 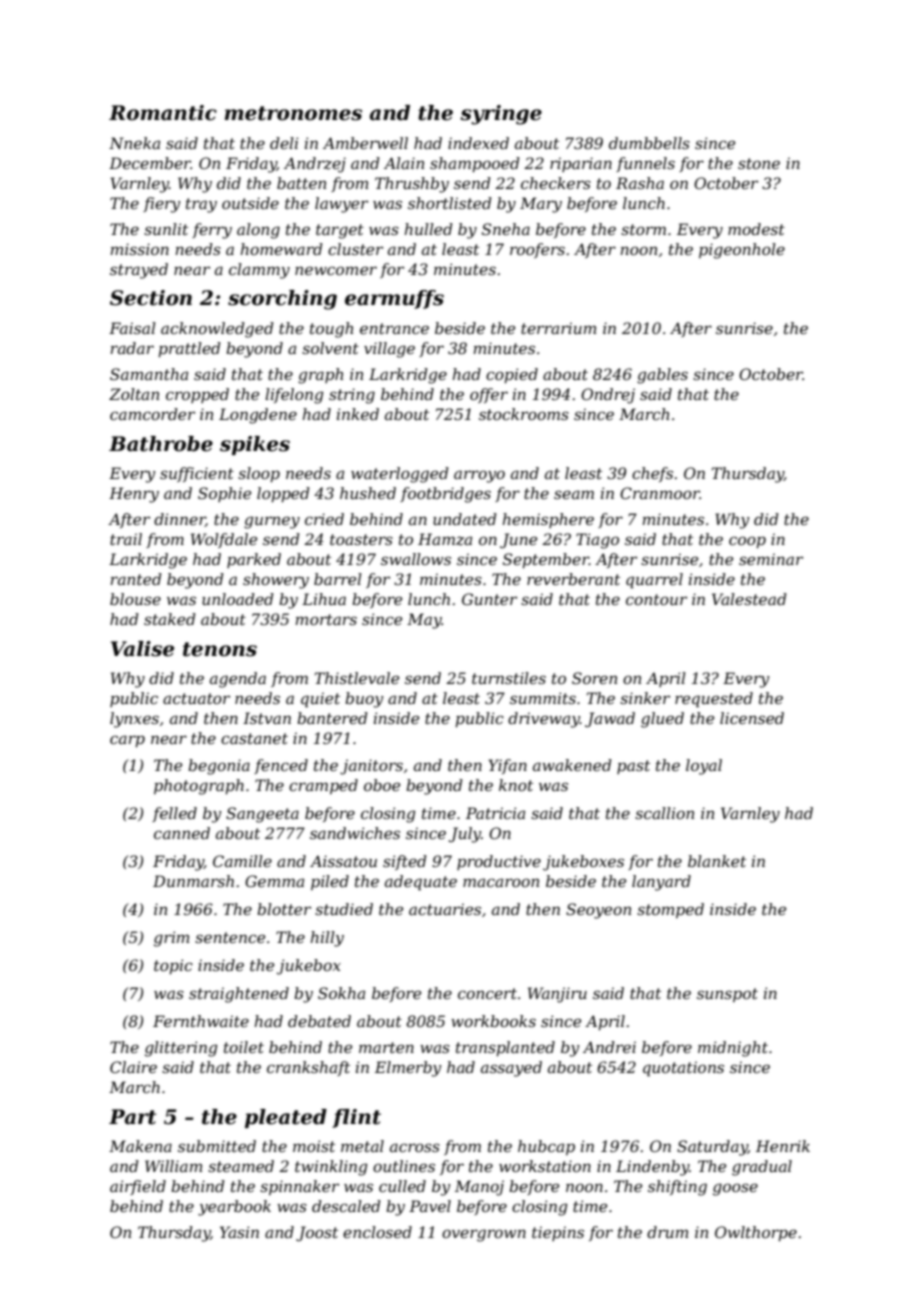 I want to click on sufficient, so click(x=197, y=474).
